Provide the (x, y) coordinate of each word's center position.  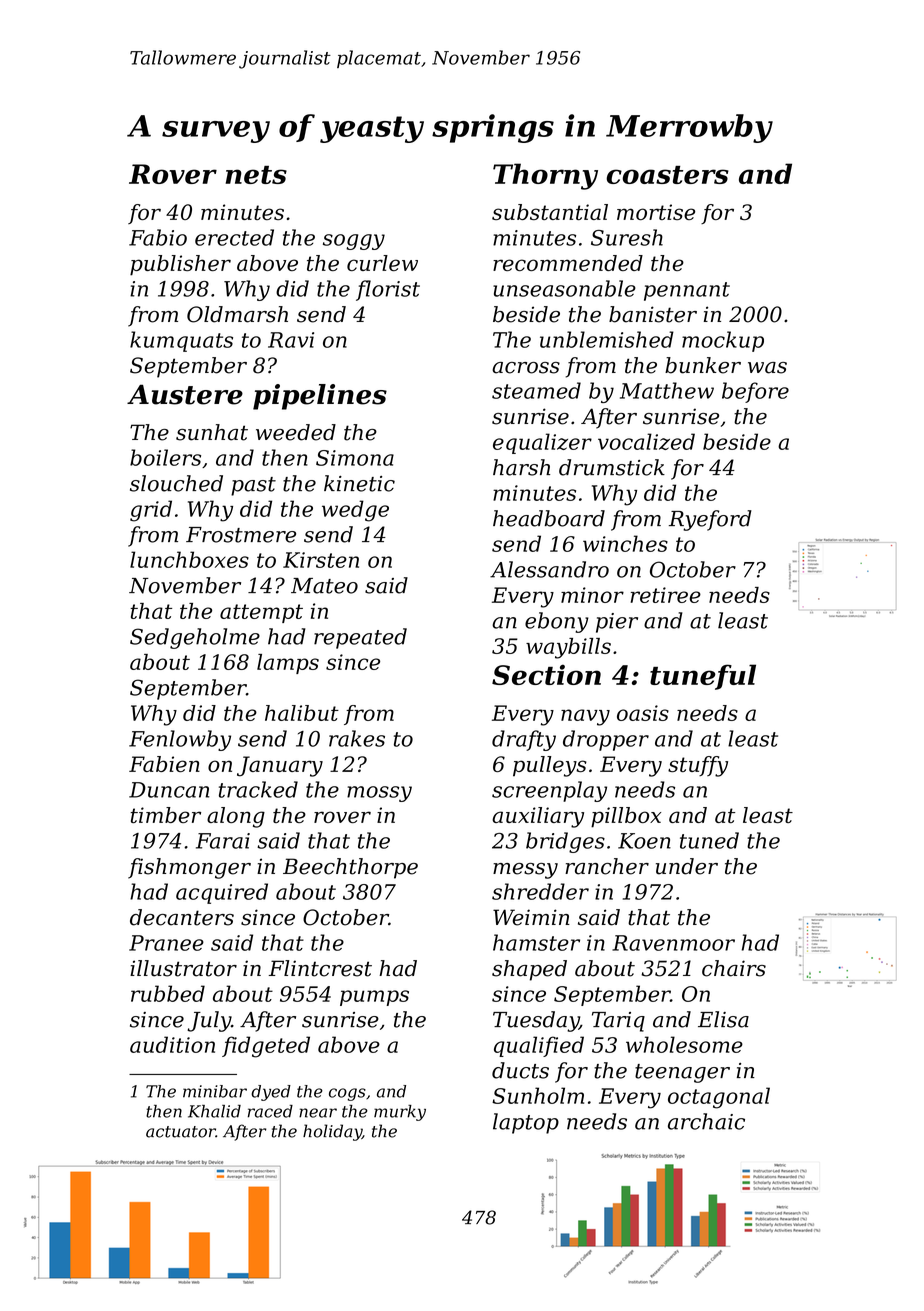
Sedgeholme (195, 638)
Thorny (545, 176)
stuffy (698, 766)
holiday (332, 1132)
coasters (667, 175)
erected (234, 237)
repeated (360, 638)
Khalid (214, 1111)
